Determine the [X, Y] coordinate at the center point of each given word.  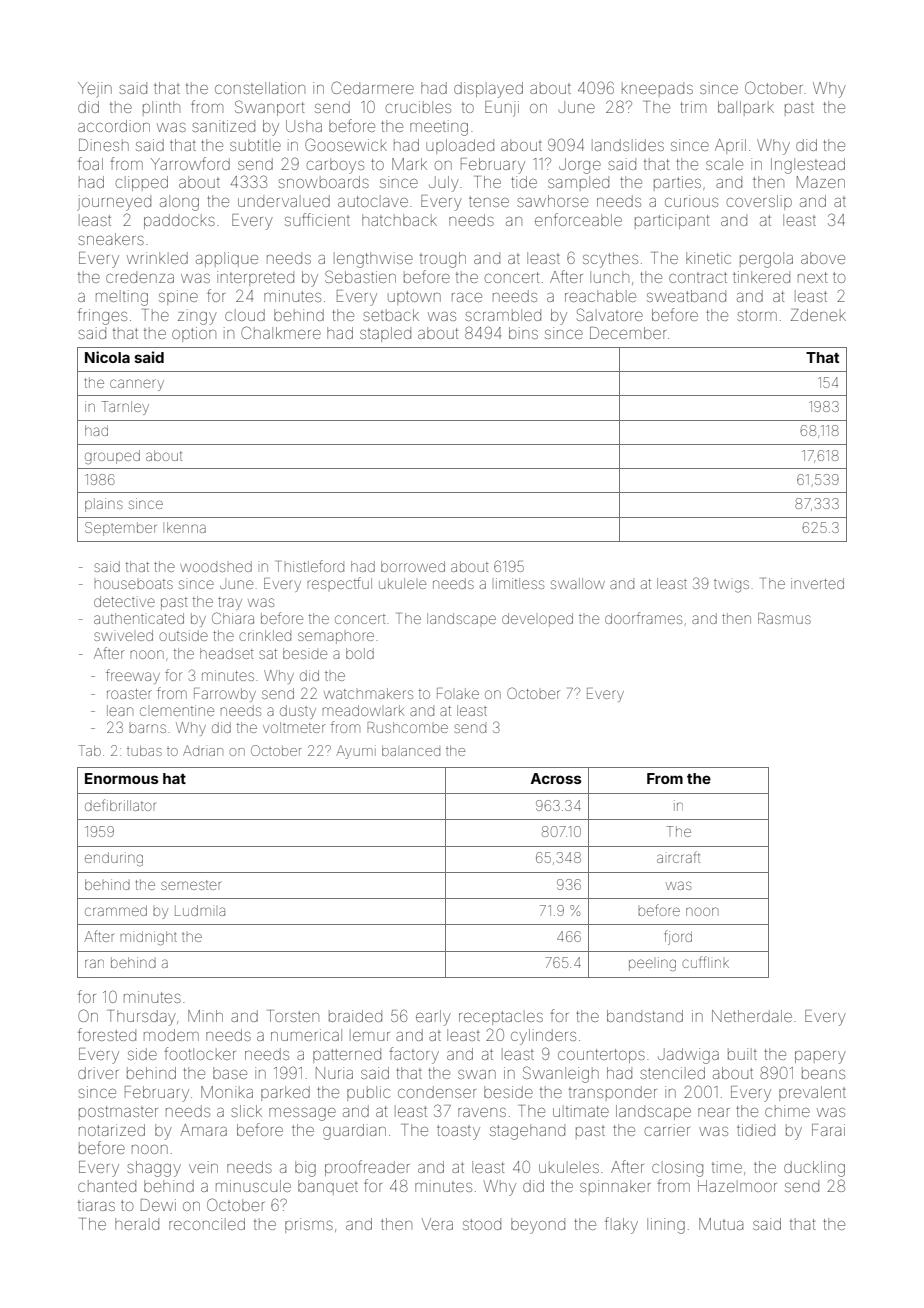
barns [147, 728]
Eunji [502, 109]
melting [122, 298]
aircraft [678, 857]
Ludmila [200, 910]
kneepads [657, 89]
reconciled [207, 1224]
